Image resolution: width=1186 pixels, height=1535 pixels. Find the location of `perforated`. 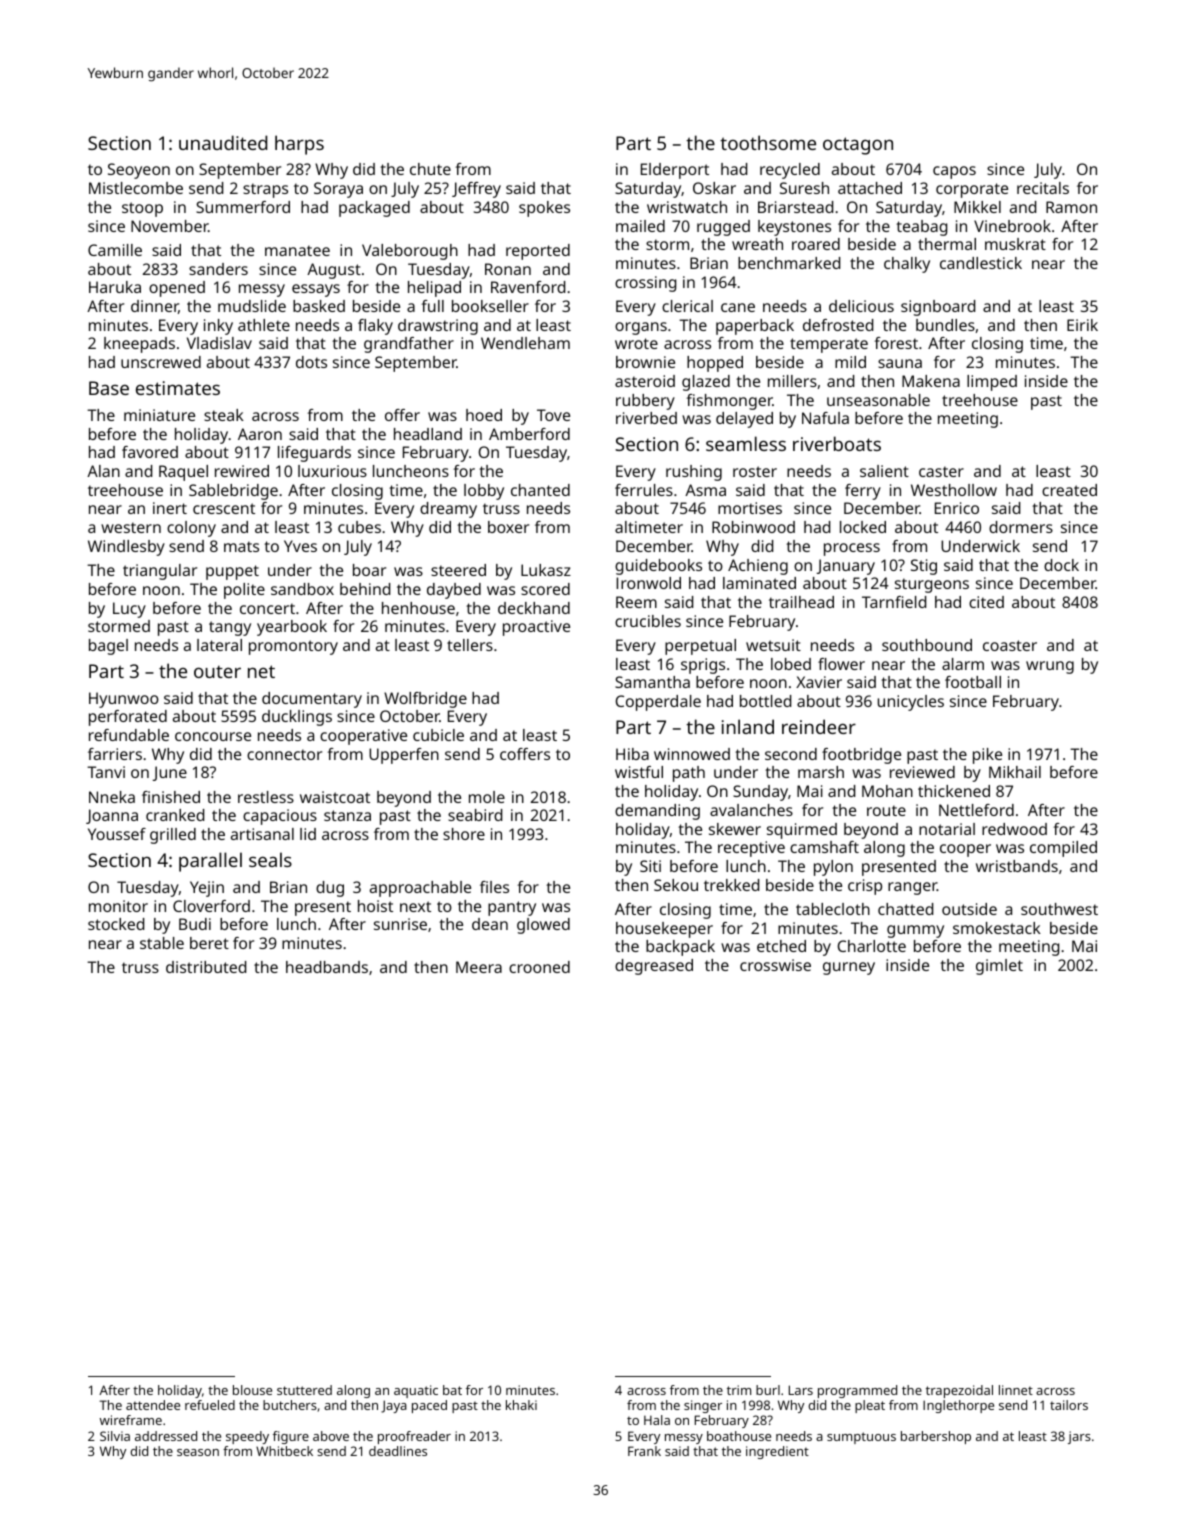

perforated is located at coordinates (128, 718).
